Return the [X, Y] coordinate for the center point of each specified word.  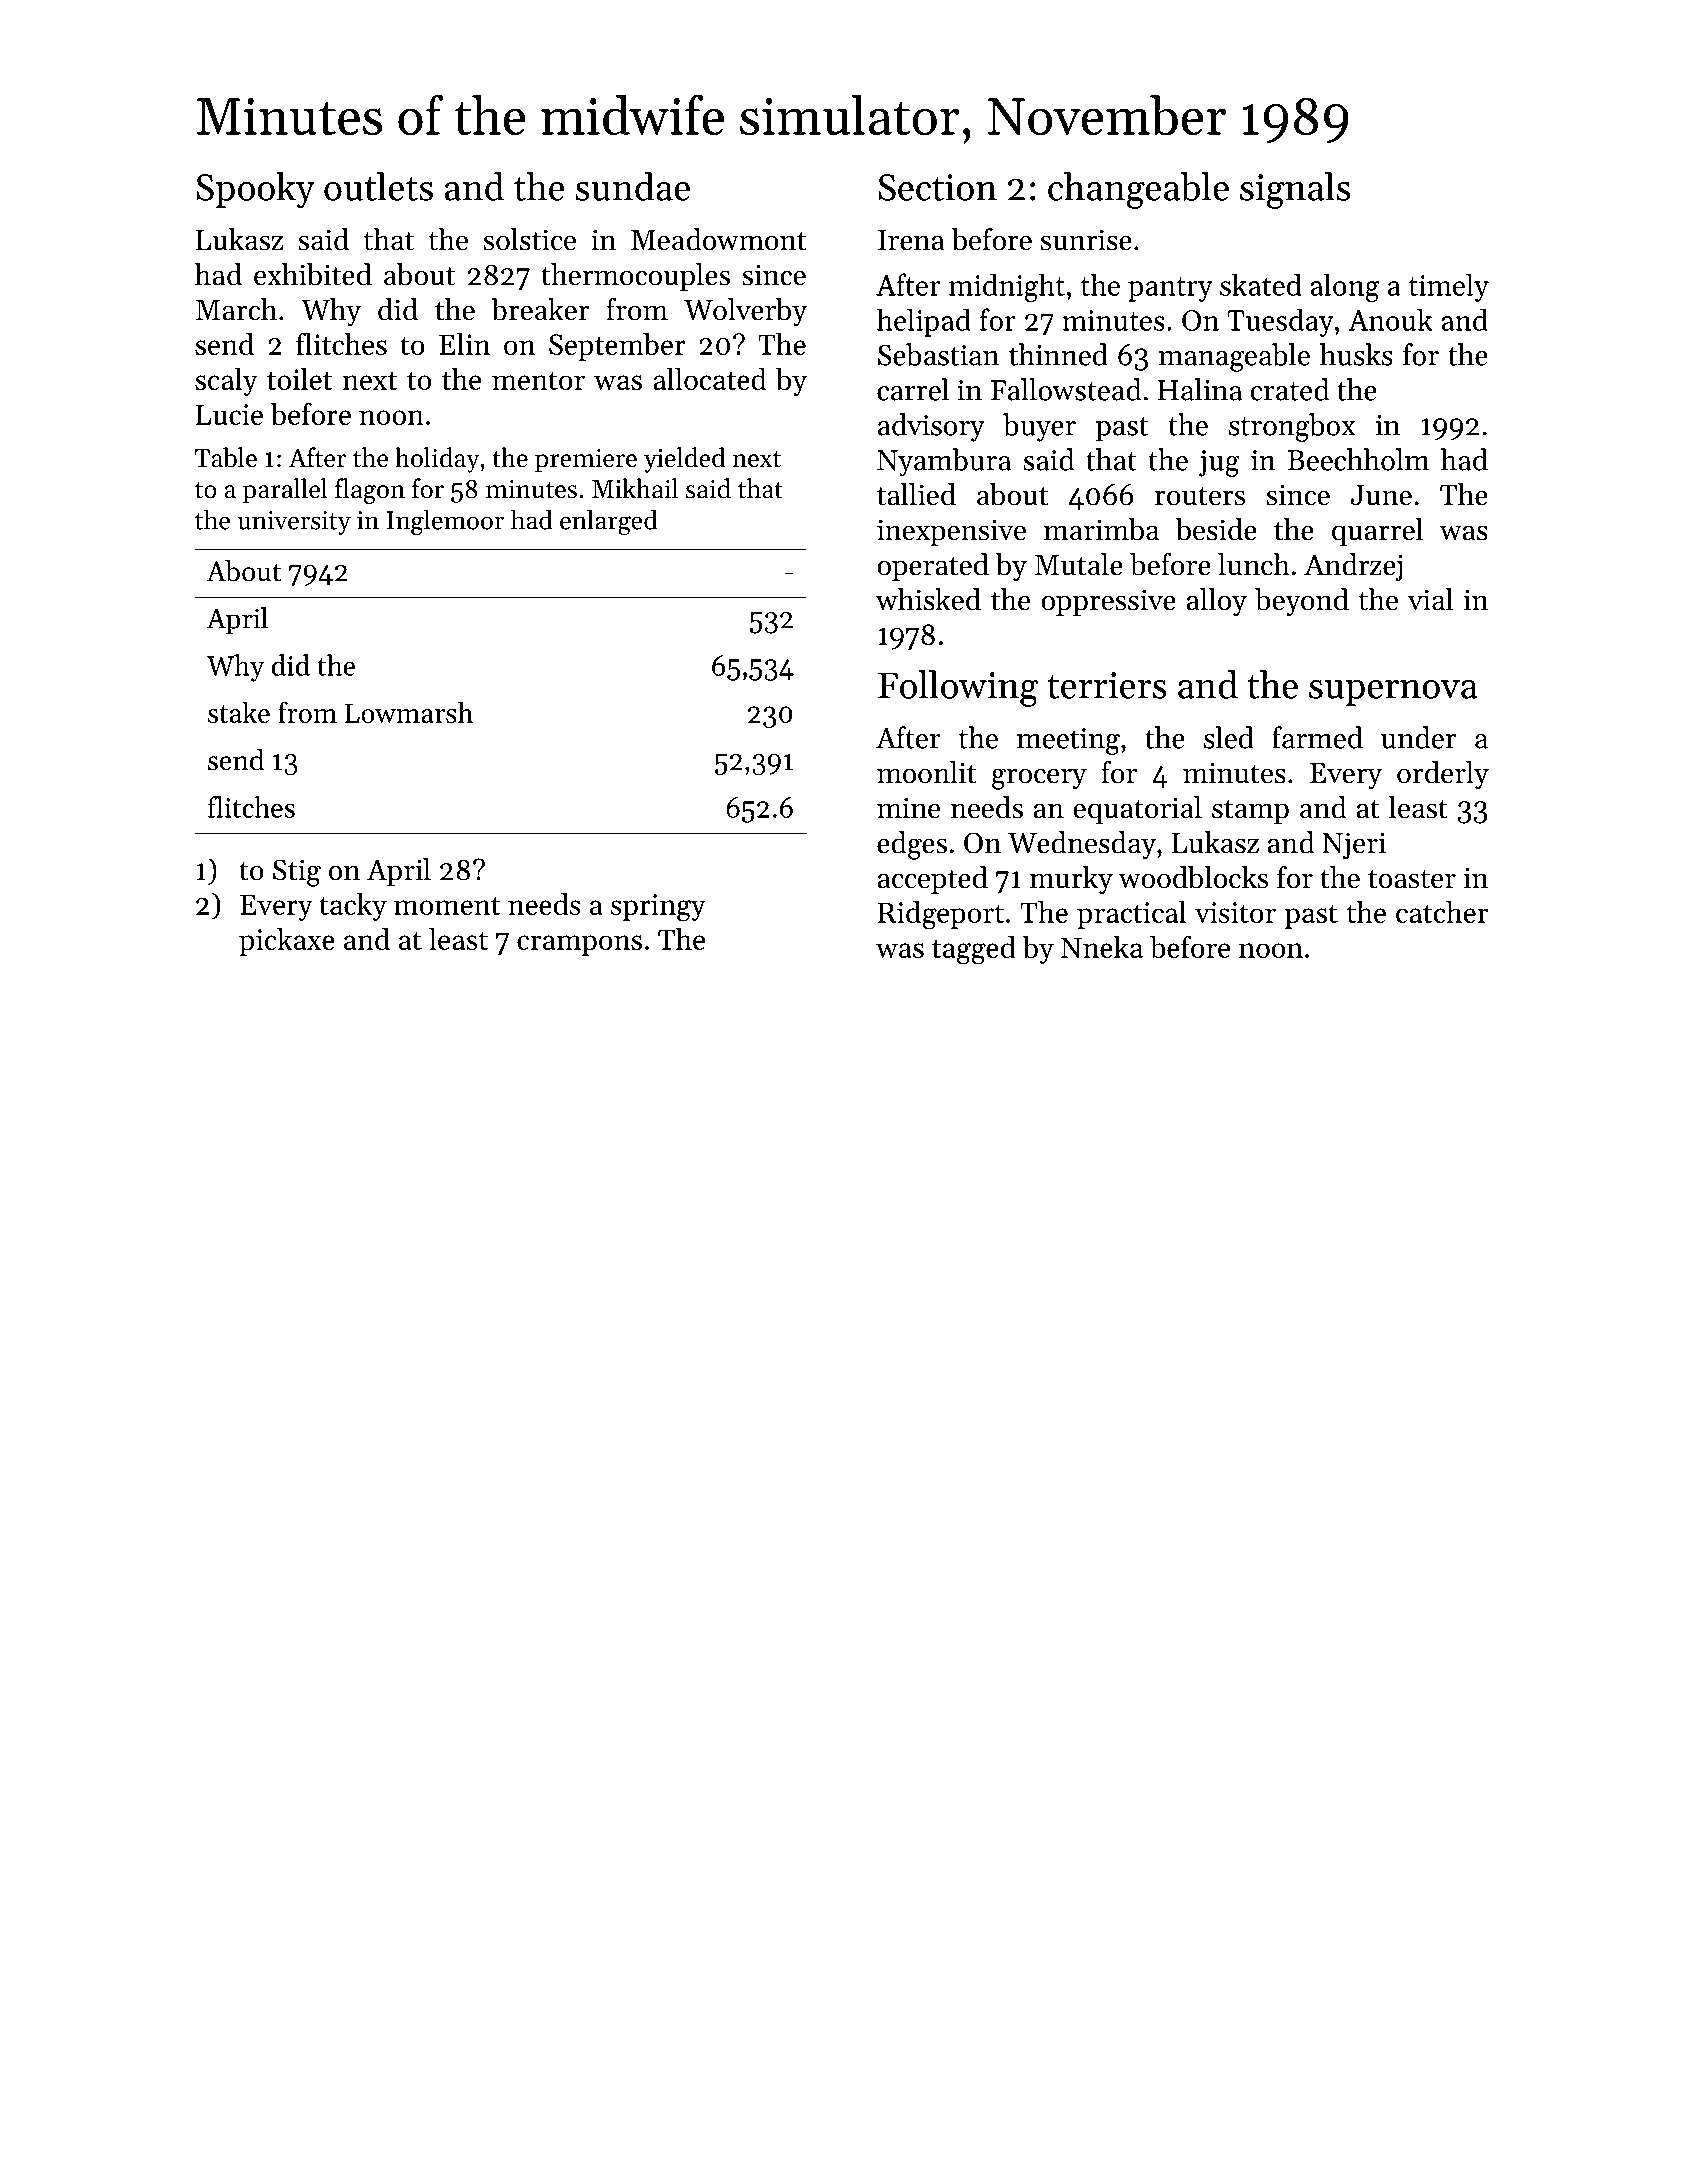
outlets [378, 186]
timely [1449, 287]
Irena [911, 240]
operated [933, 567]
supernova [1393, 693]
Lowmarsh [409, 712]
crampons [579, 945]
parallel [285, 491]
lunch [1254, 564]
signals [1295, 190]
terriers [1107, 685]
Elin [464, 344]
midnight [1007, 287]
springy [658, 908]
